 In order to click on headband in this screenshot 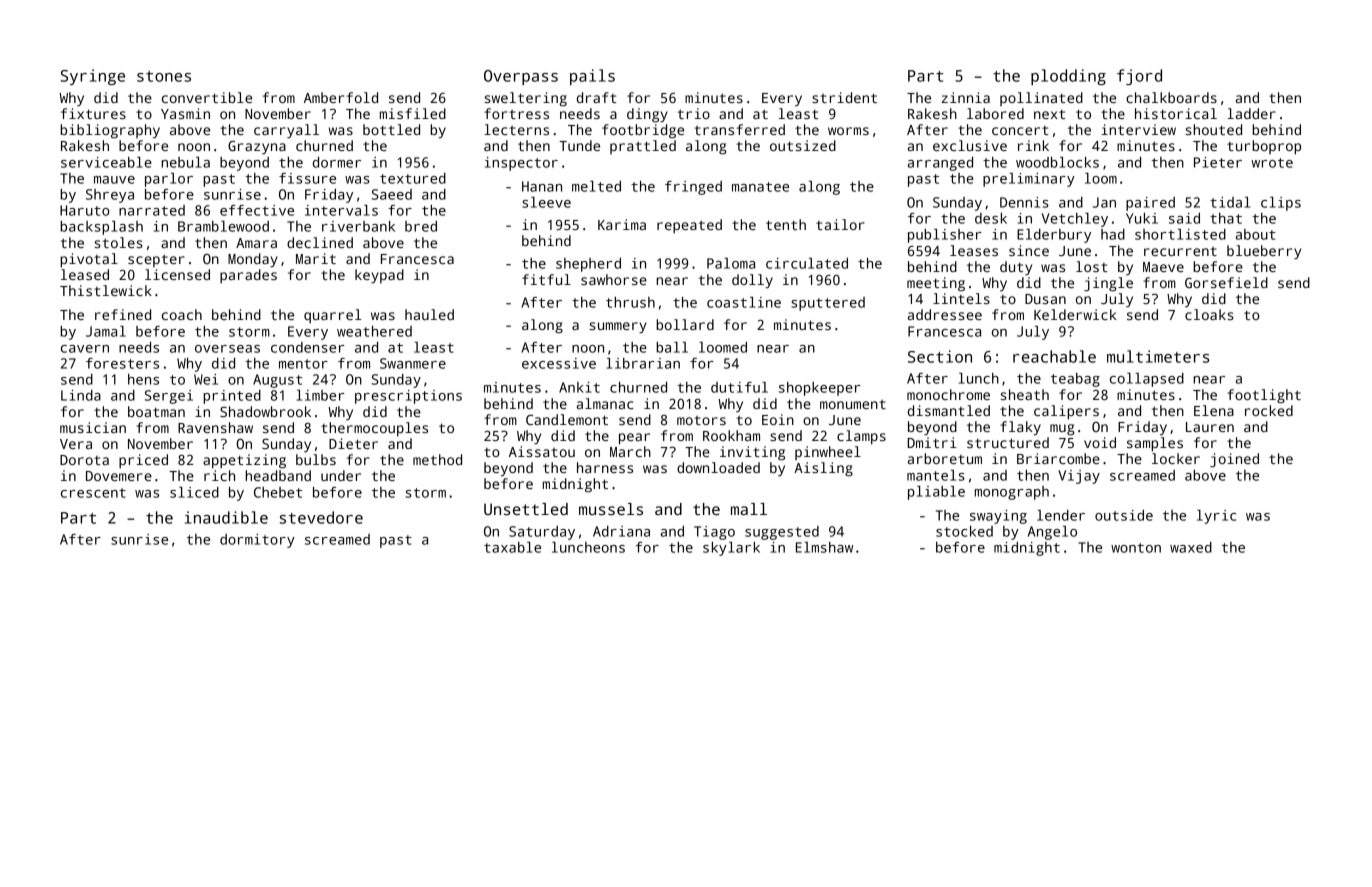, I will do `click(278, 475)`.
